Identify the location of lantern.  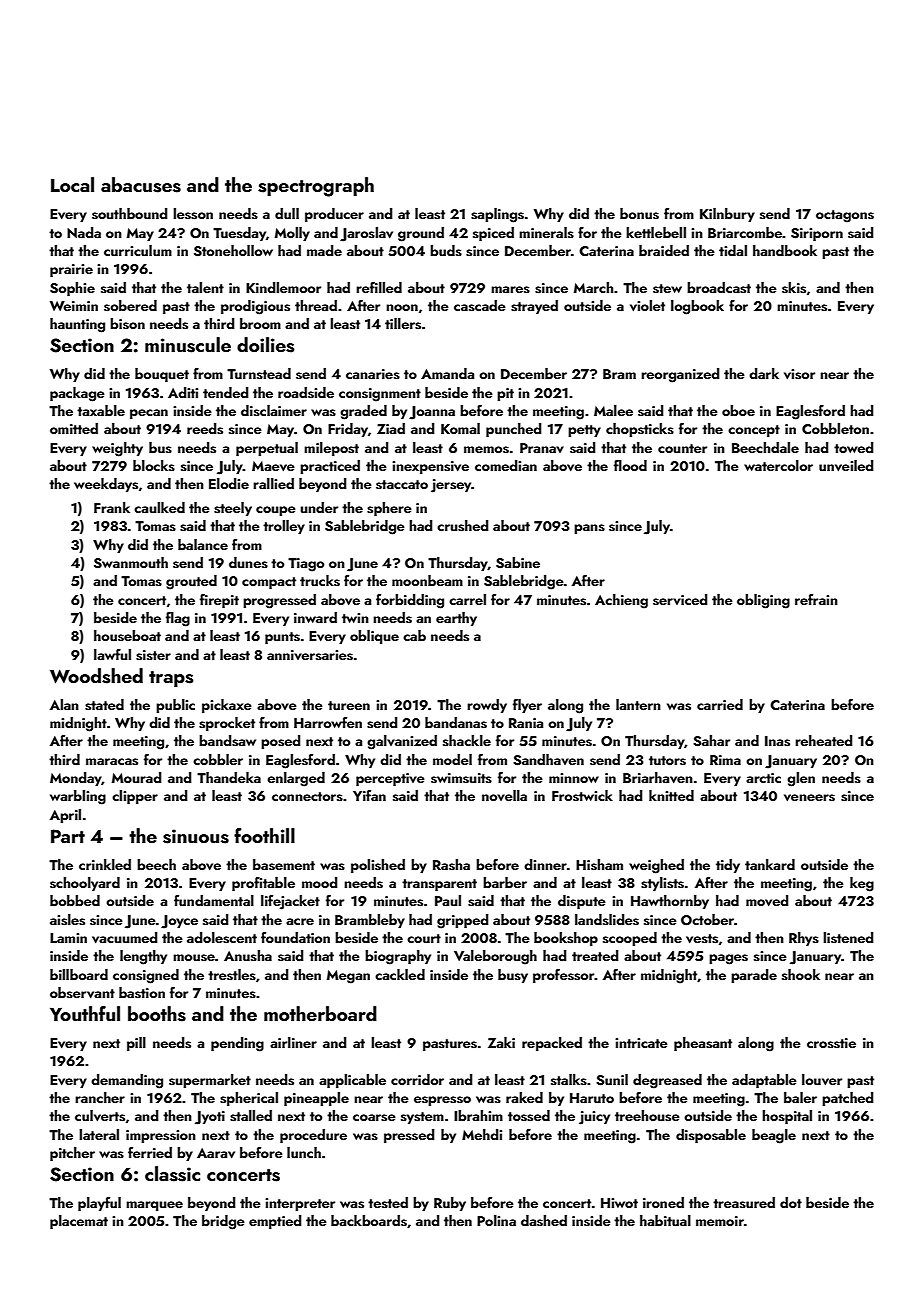
(638, 704).
